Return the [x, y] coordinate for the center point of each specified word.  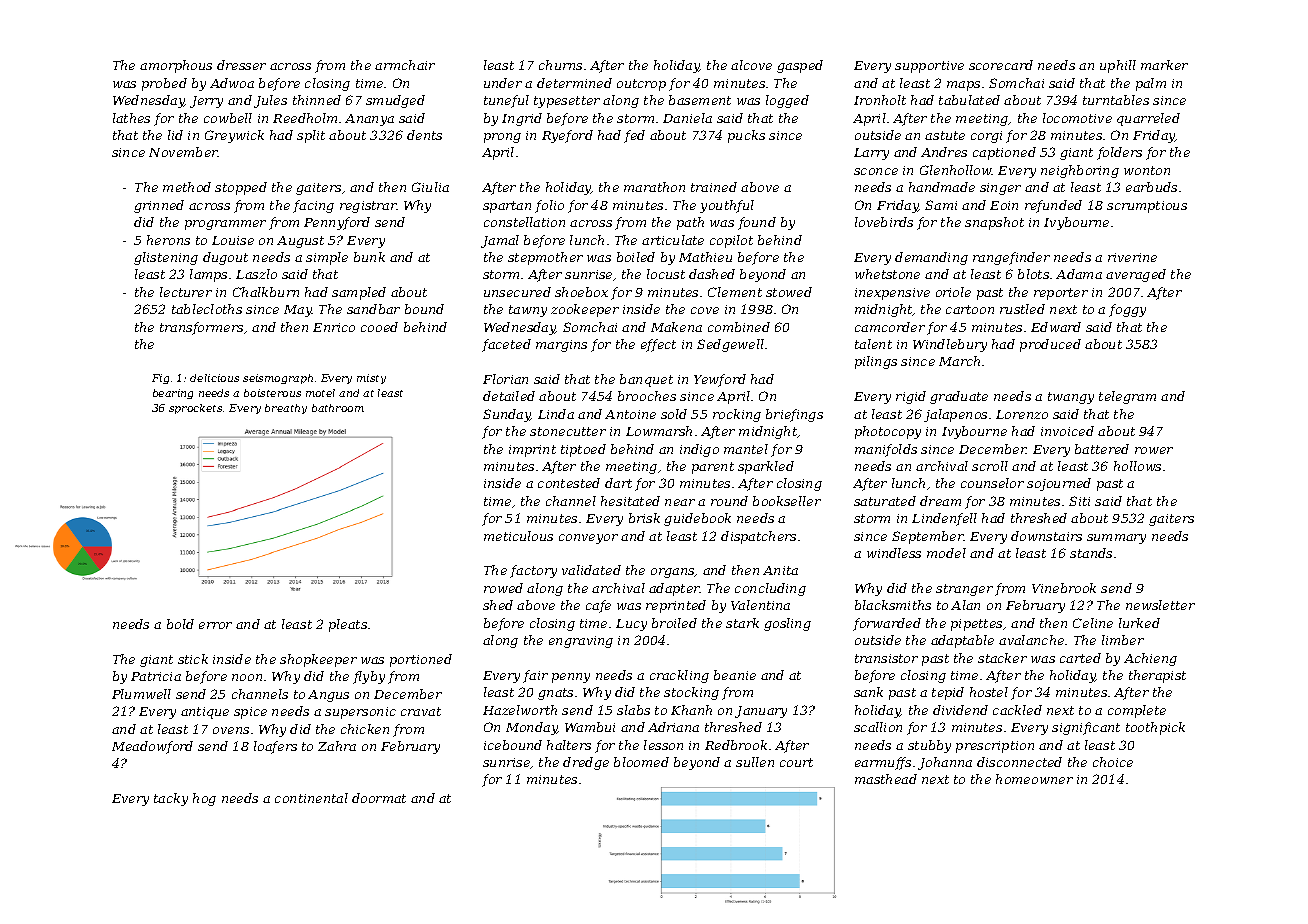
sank [868, 692]
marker [1164, 65]
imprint [532, 451]
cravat [421, 711]
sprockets [195, 409]
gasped [800, 66]
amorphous [176, 66]
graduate [959, 397]
